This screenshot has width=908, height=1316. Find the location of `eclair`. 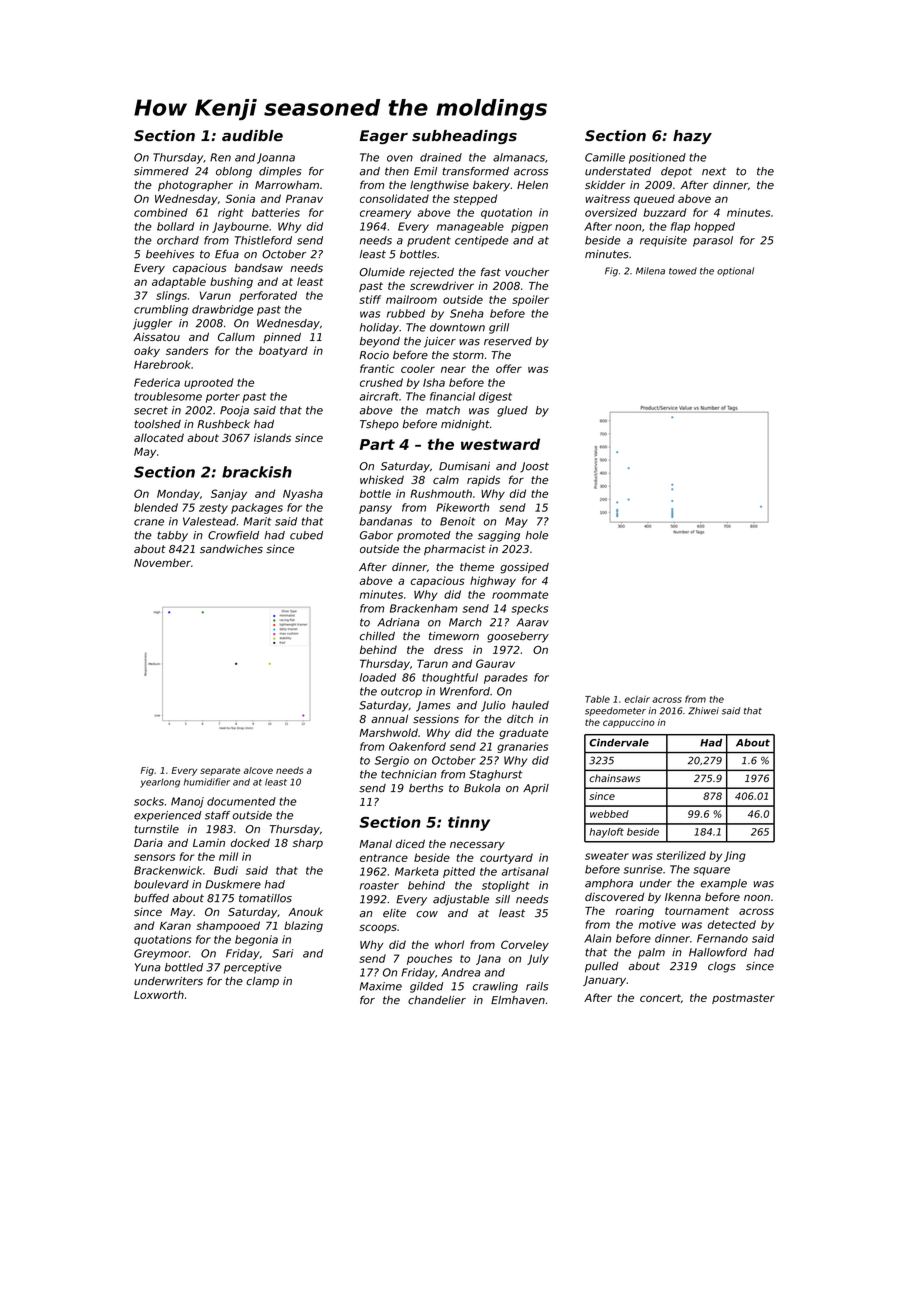

eclair is located at coordinates (637, 699).
